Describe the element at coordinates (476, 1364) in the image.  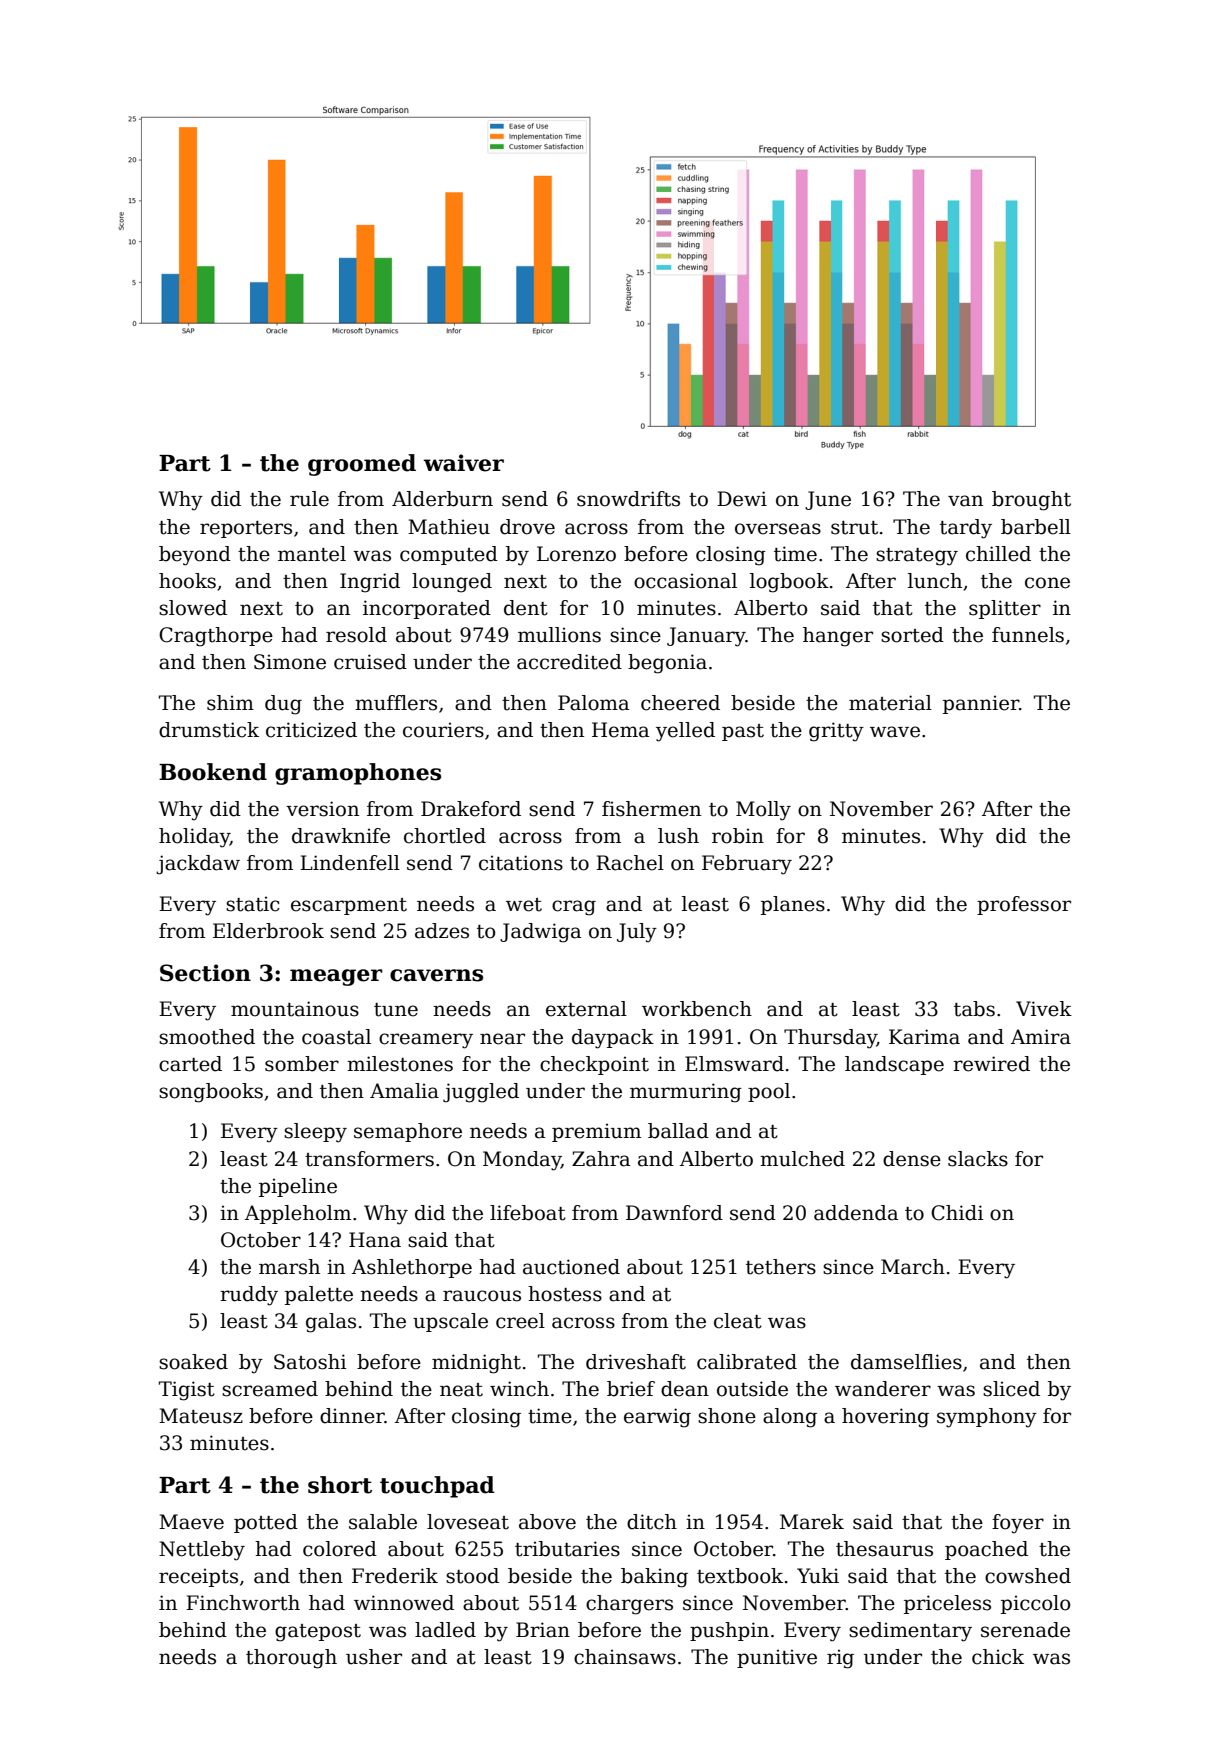
I see `midnight` at that location.
